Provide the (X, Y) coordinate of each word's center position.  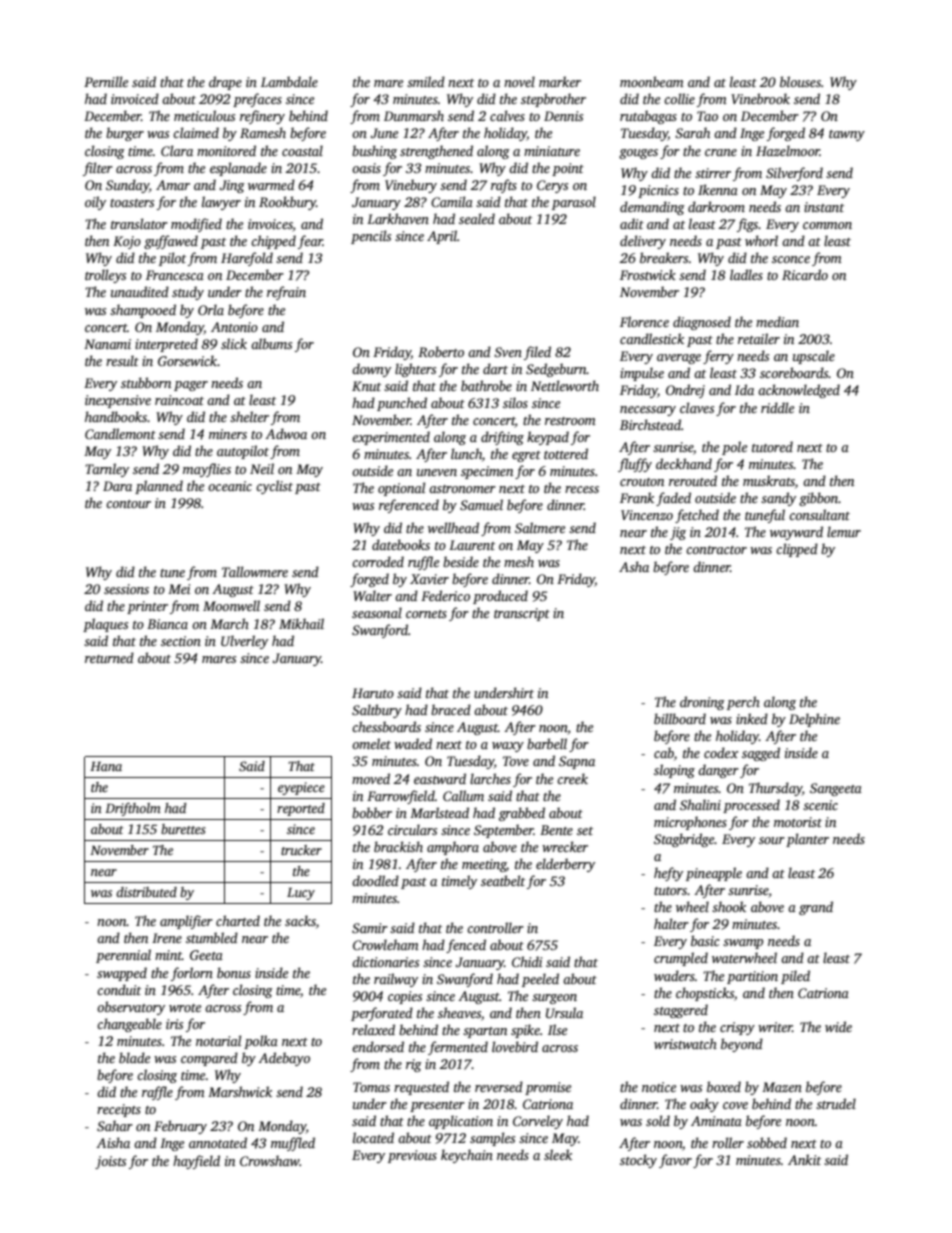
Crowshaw (269, 1160)
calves (507, 115)
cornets (426, 614)
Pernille (106, 81)
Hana (106, 766)
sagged (761, 754)
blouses (800, 81)
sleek (558, 1154)
